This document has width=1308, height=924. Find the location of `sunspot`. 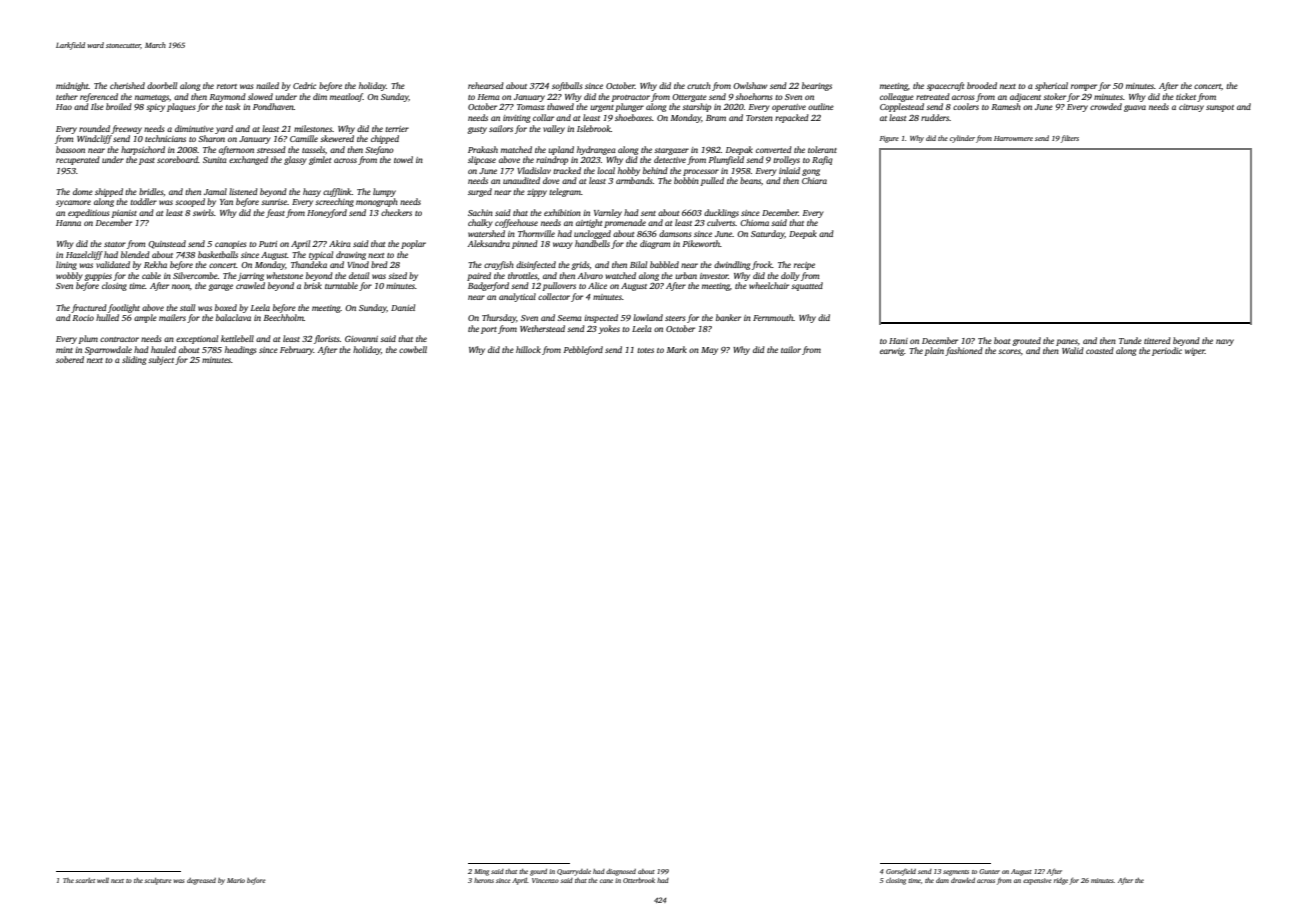

sunspot is located at coordinates (1220, 108).
